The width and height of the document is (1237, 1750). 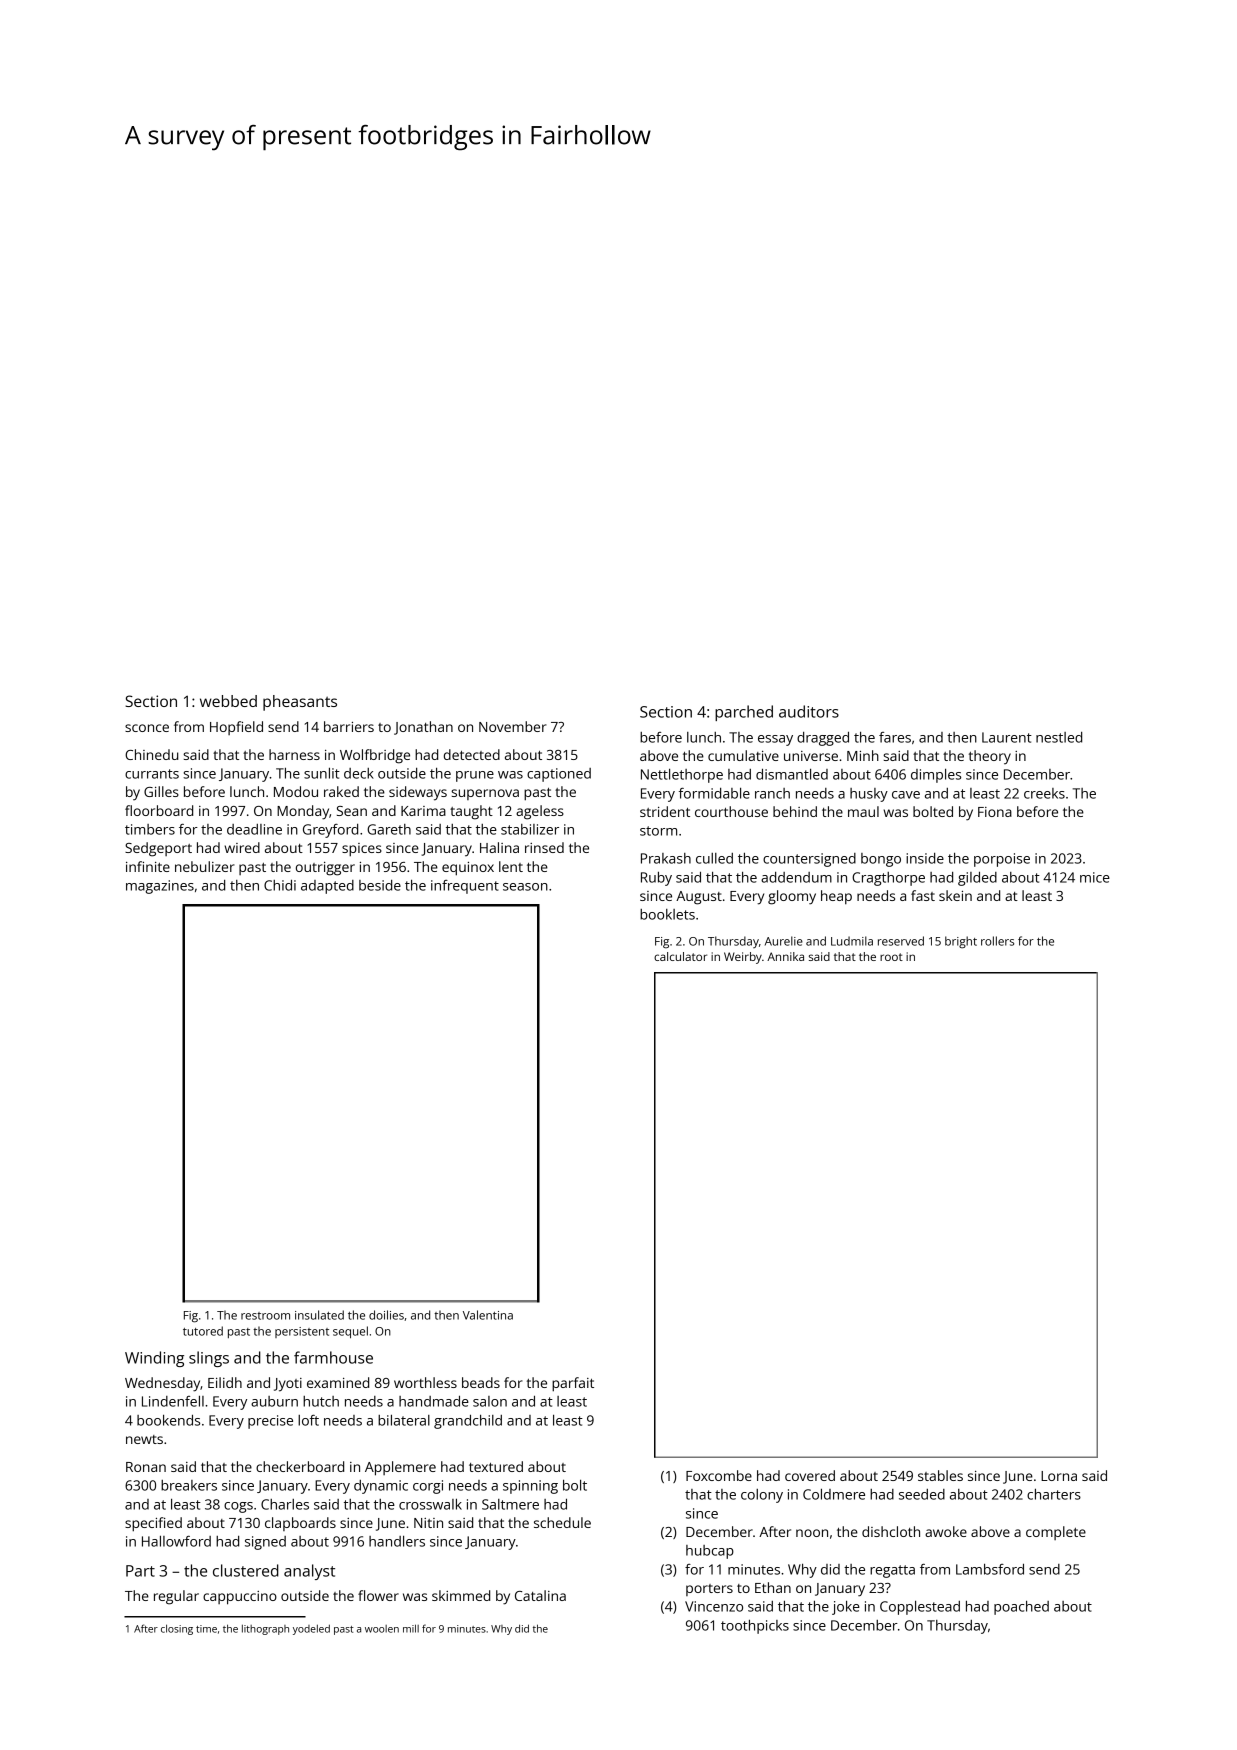 I want to click on Sedgeport, so click(x=158, y=849).
